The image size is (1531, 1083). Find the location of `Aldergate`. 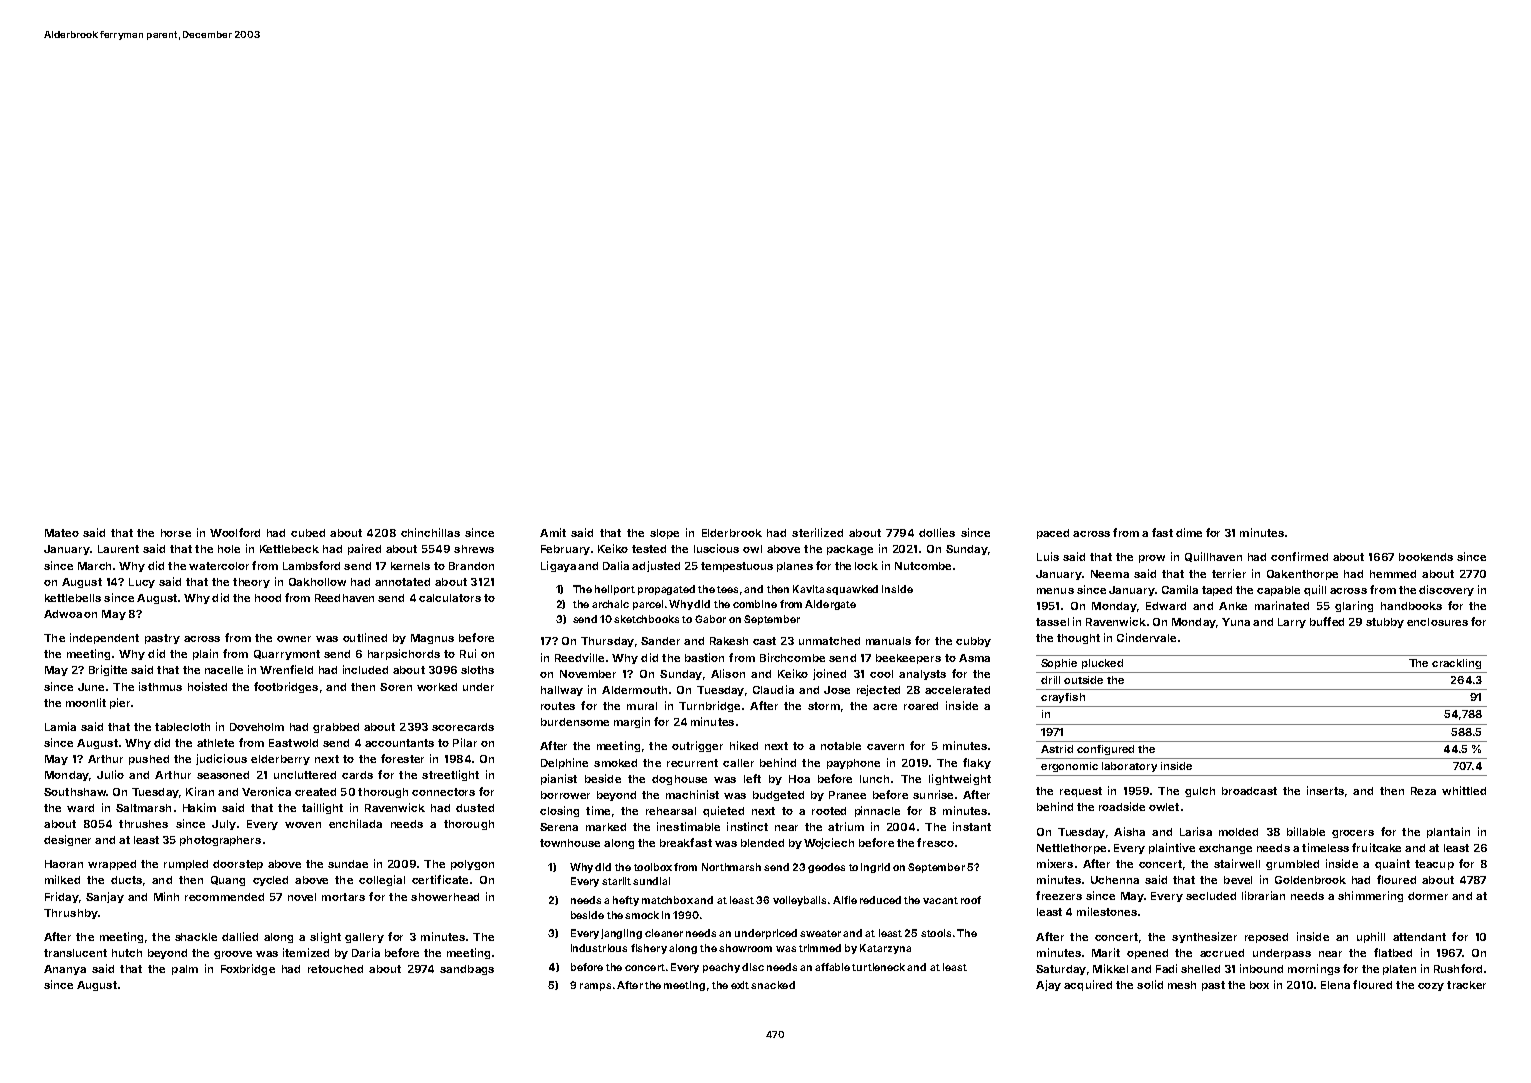

Aldergate is located at coordinates (830, 605).
